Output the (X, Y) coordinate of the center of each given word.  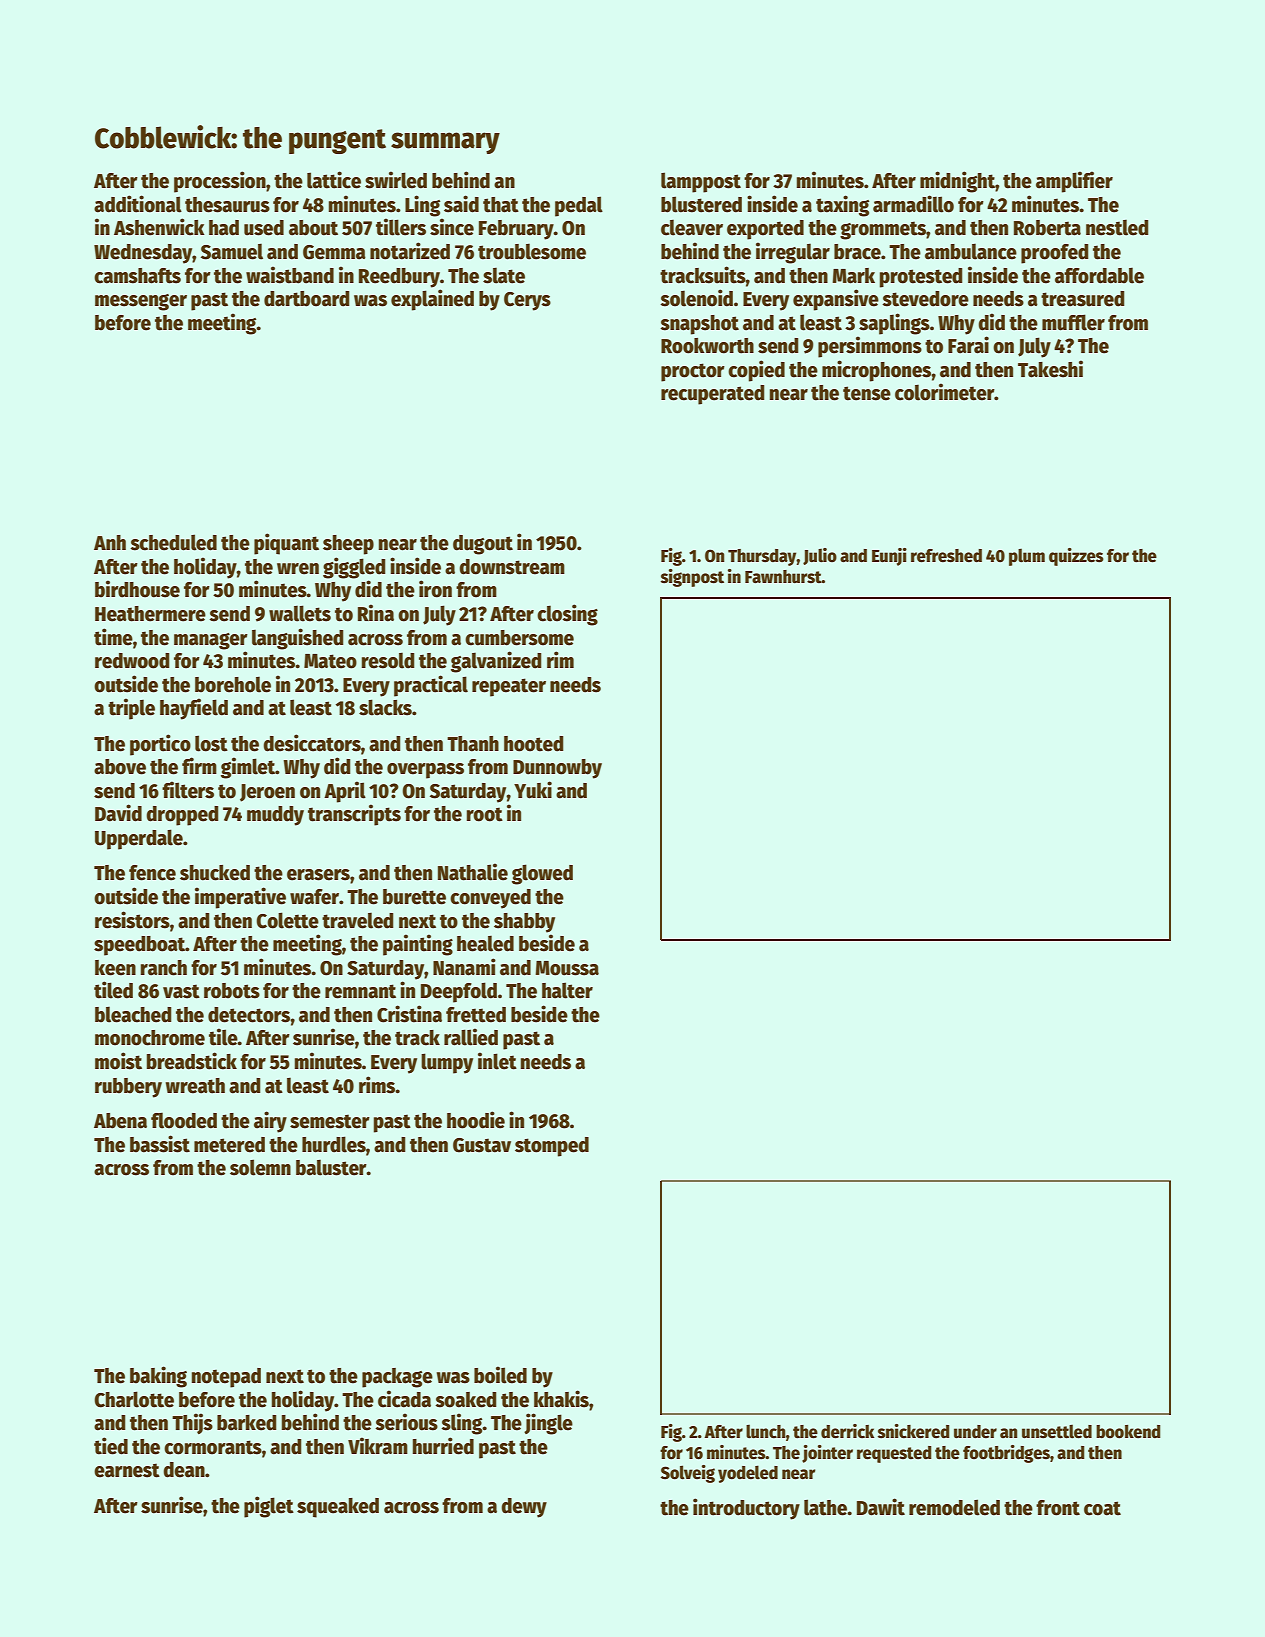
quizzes (1076, 557)
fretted (476, 1015)
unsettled (1057, 1431)
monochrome (150, 1038)
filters (188, 790)
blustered (701, 204)
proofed (1055, 254)
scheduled (173, 542)
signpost (692, 578)
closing (567, 615)
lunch (766, 1431)
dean (184, 1470)
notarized (410, 251)
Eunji (889, 557)
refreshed (946, 556)
